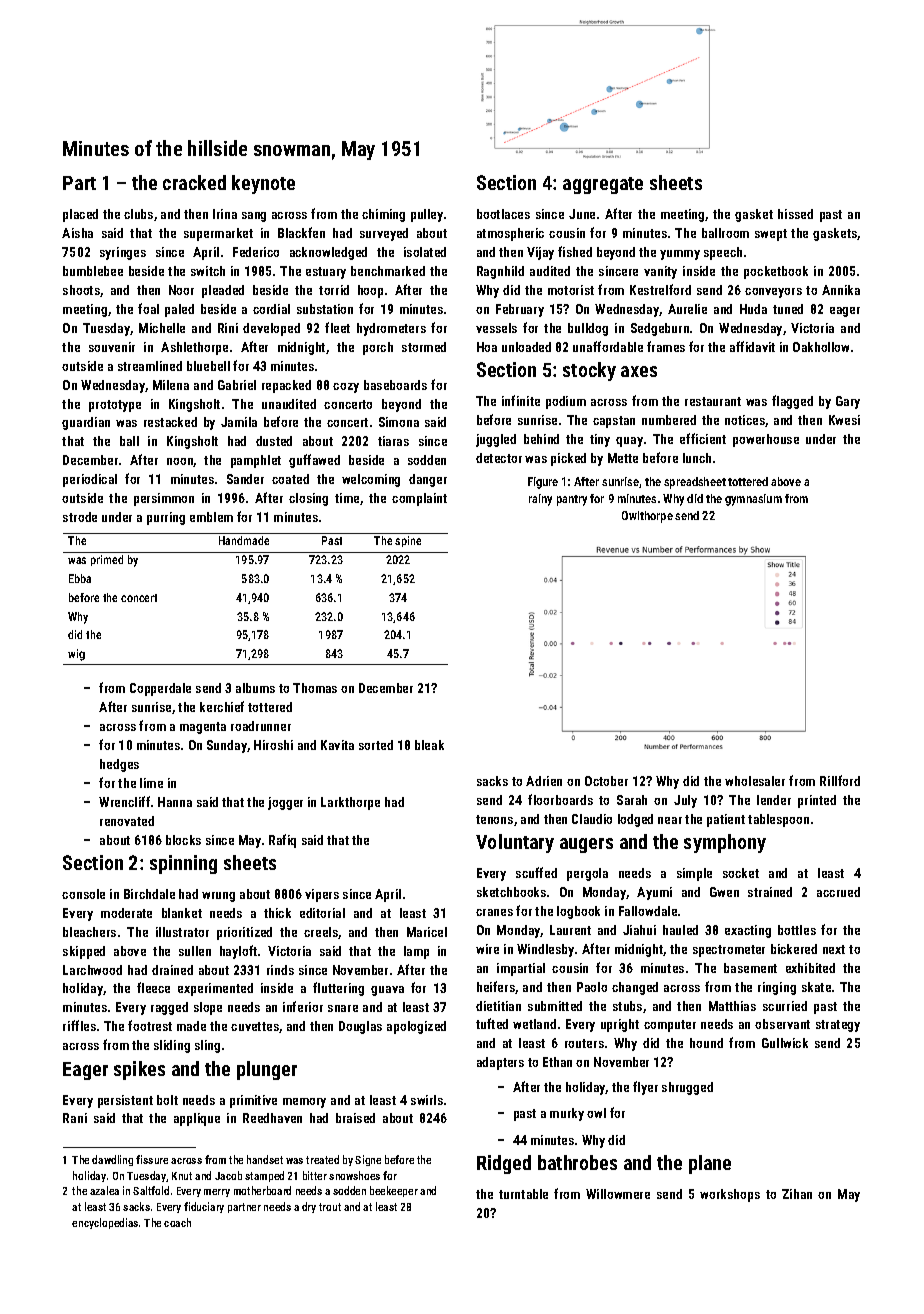 This screenshot has width=924, height=1314. I want to click on wholesaler, so click(755, 781).
